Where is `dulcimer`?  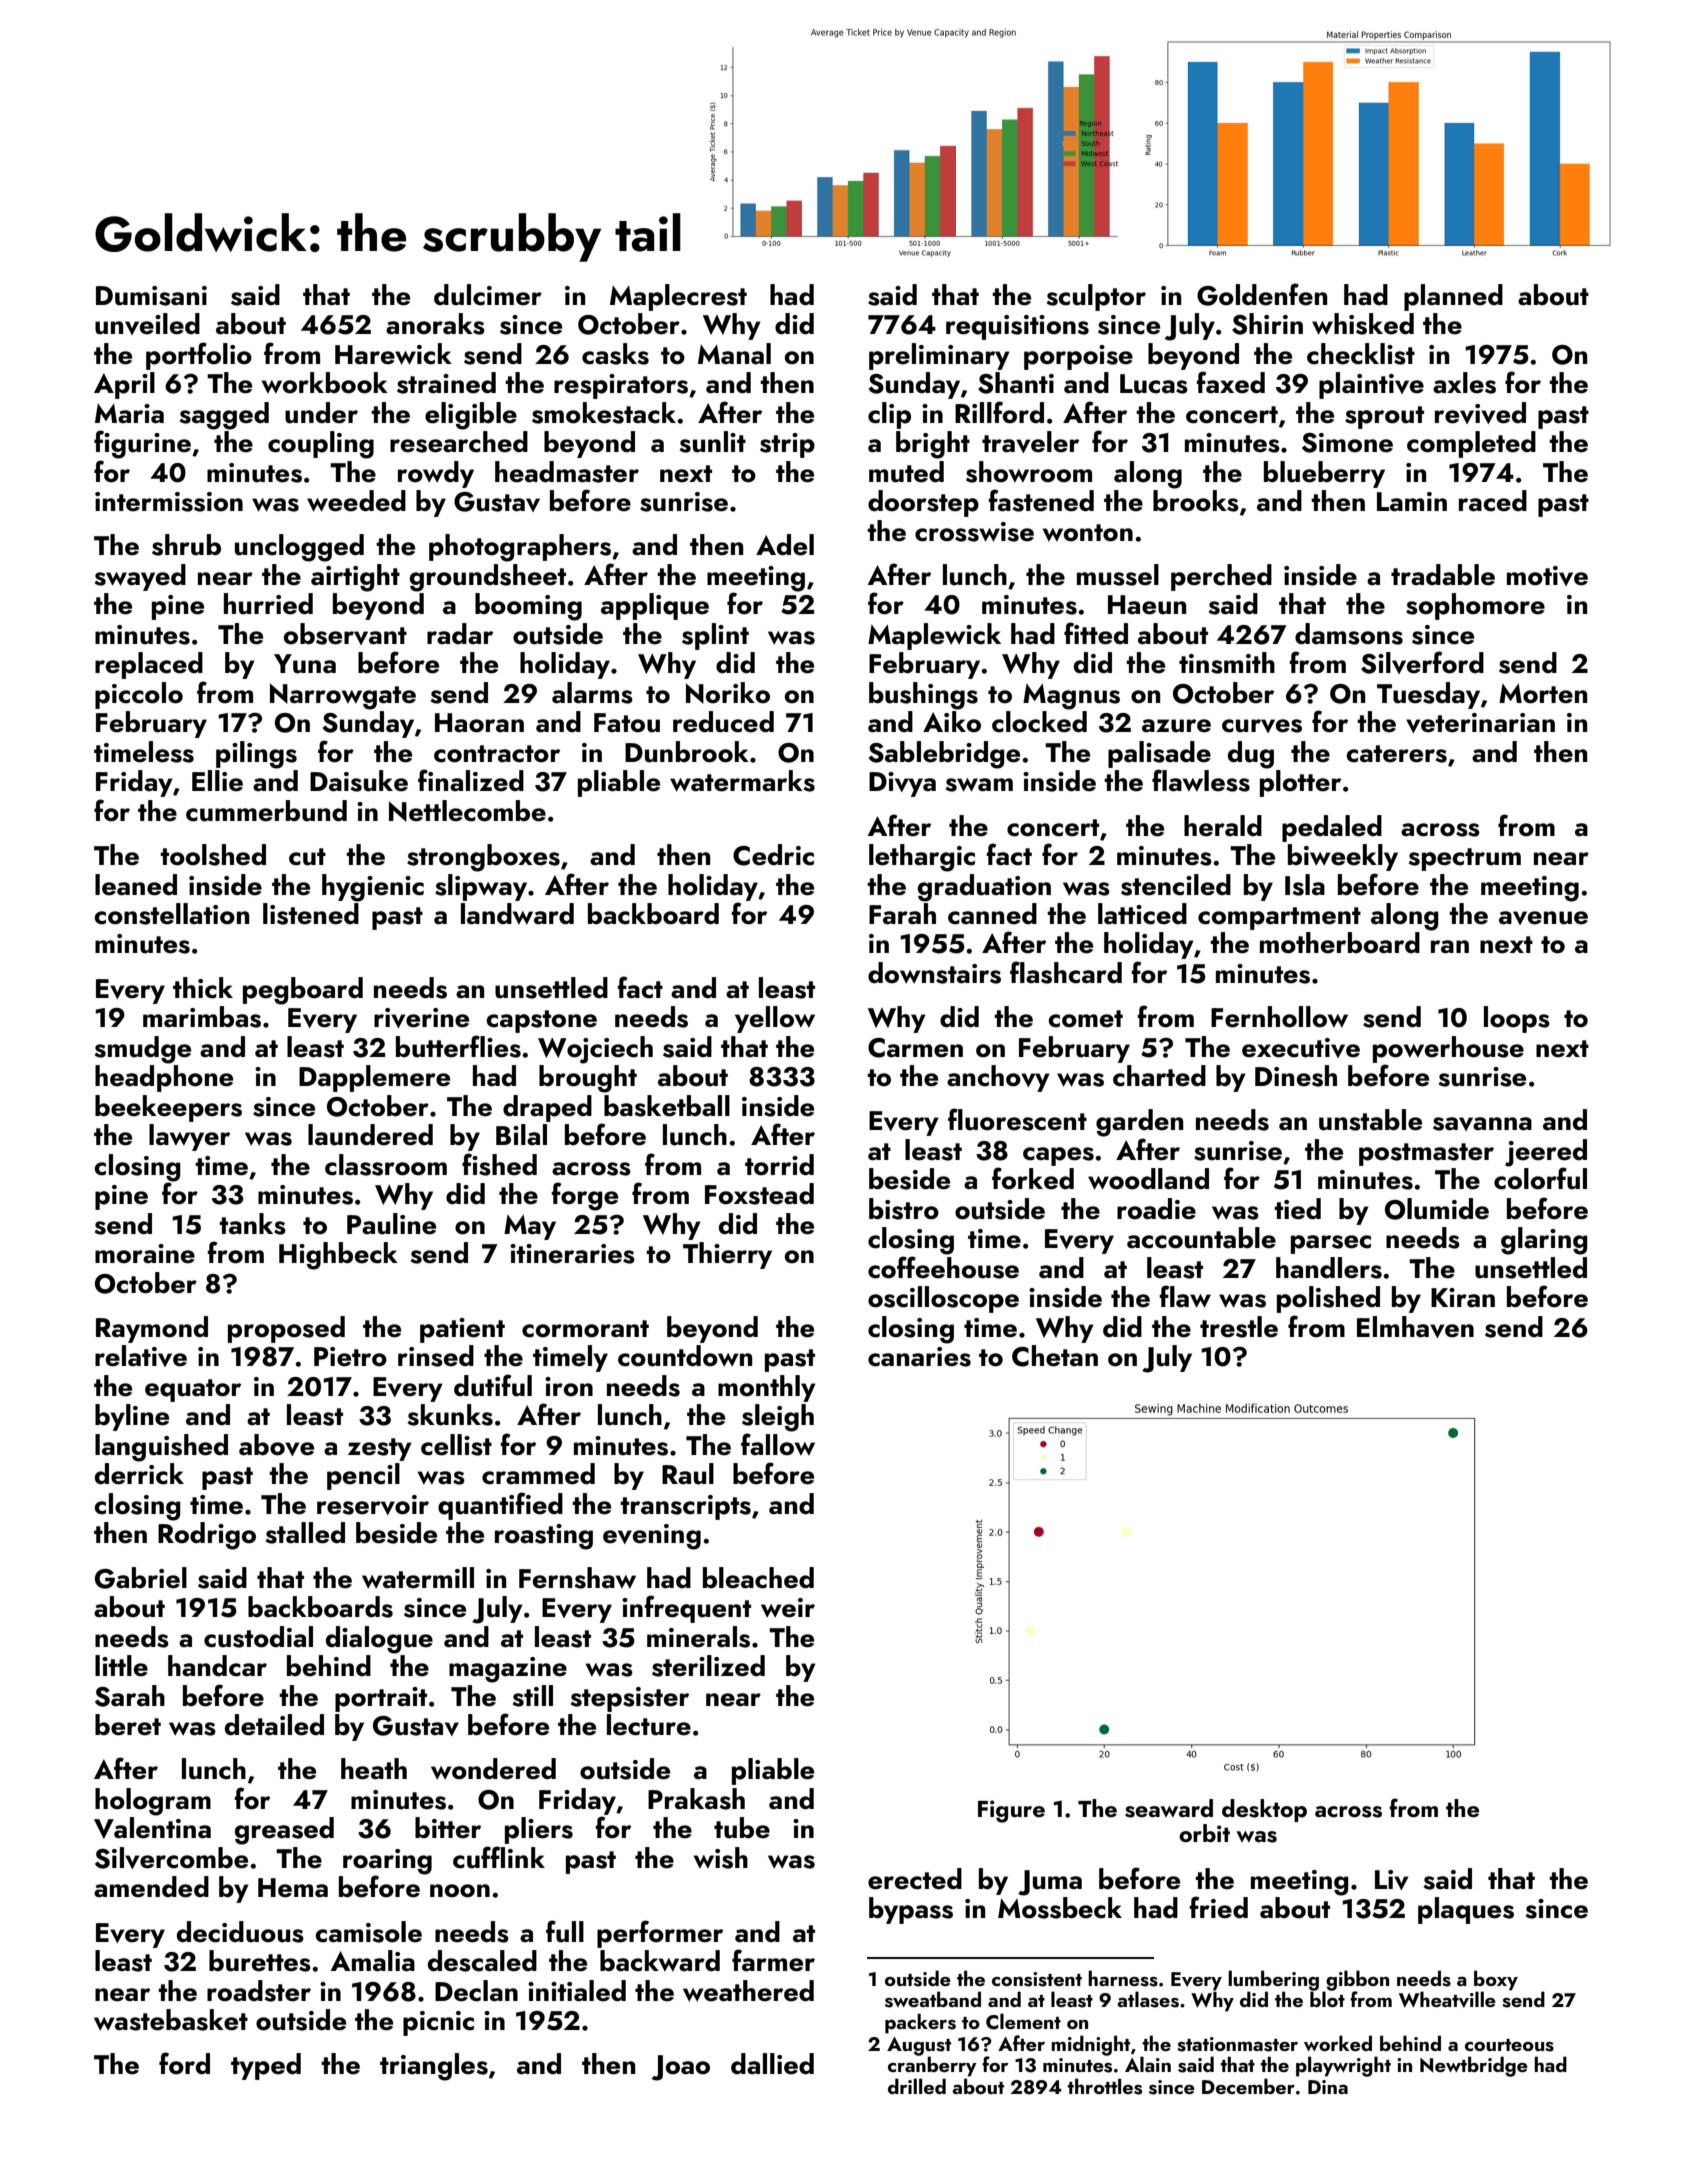
dulcimer is located at coordinates (488, 295).
